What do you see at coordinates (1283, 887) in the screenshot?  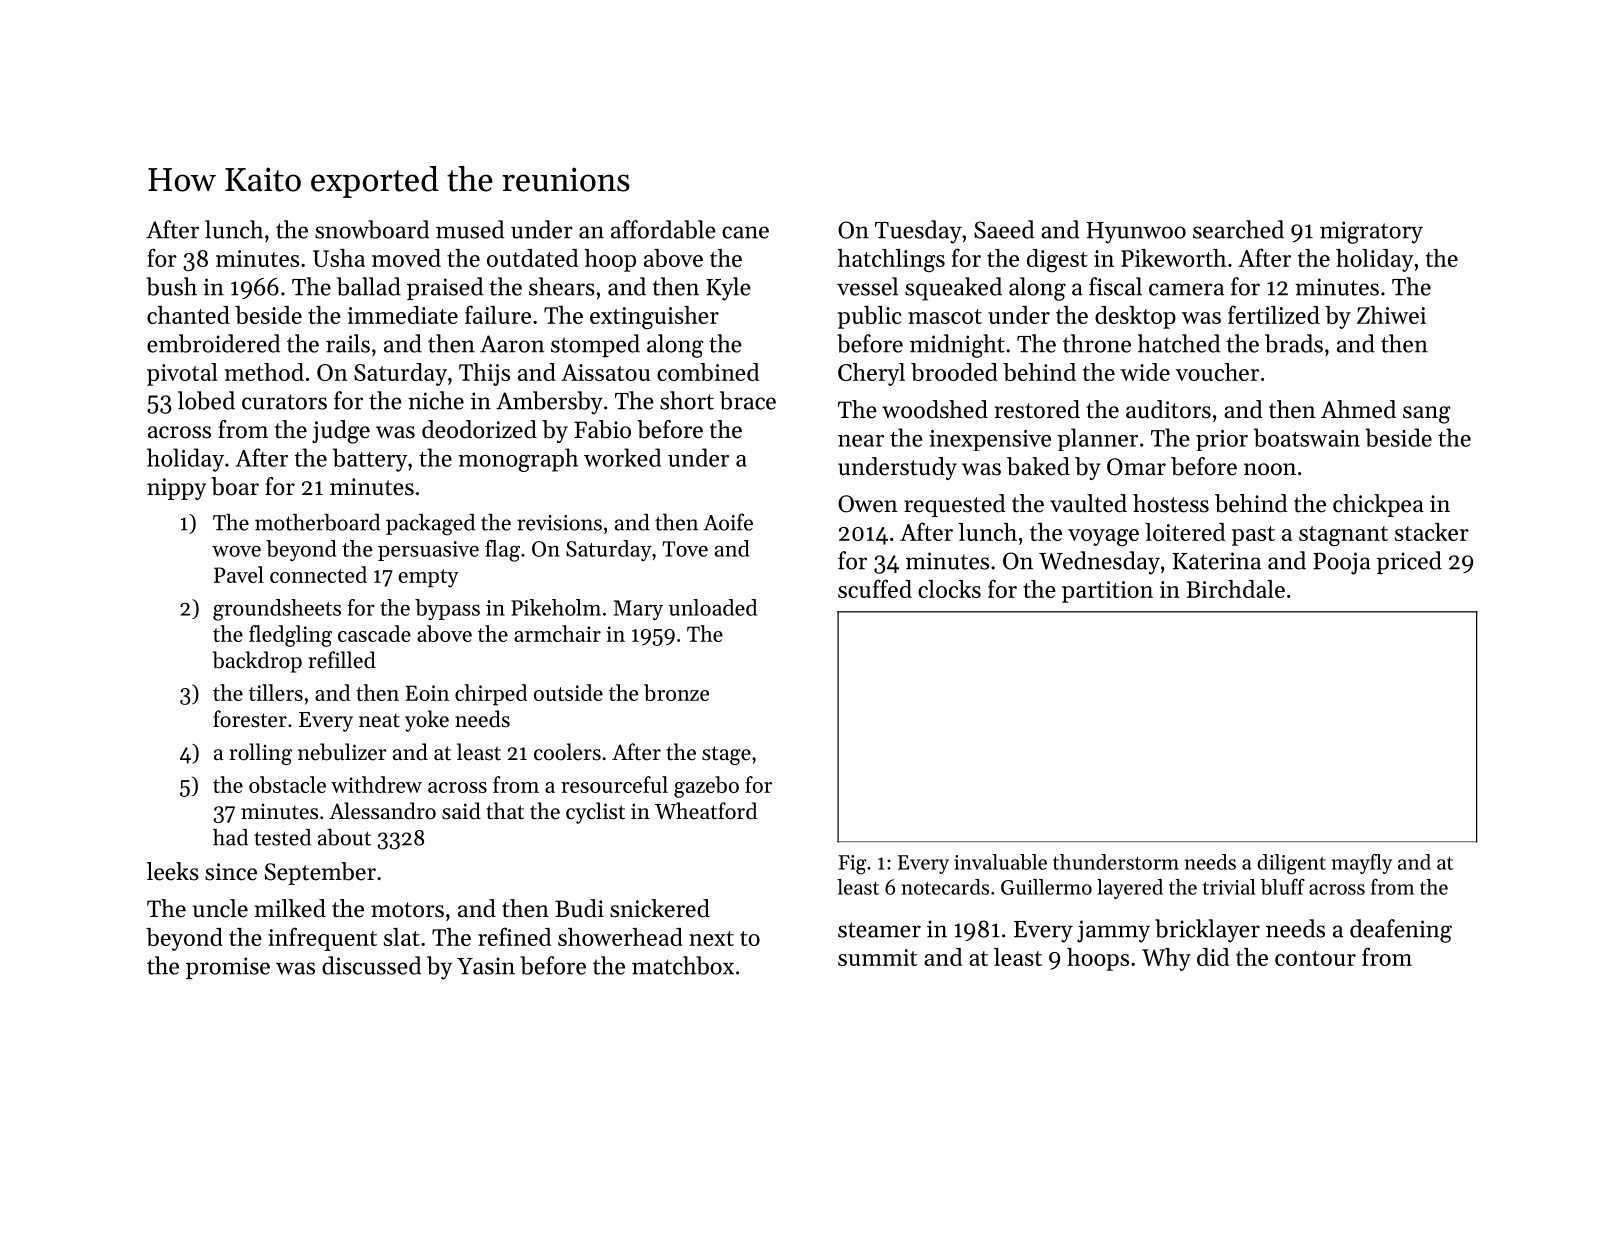 I see `bluff` at bounding box center [1283, 887].
